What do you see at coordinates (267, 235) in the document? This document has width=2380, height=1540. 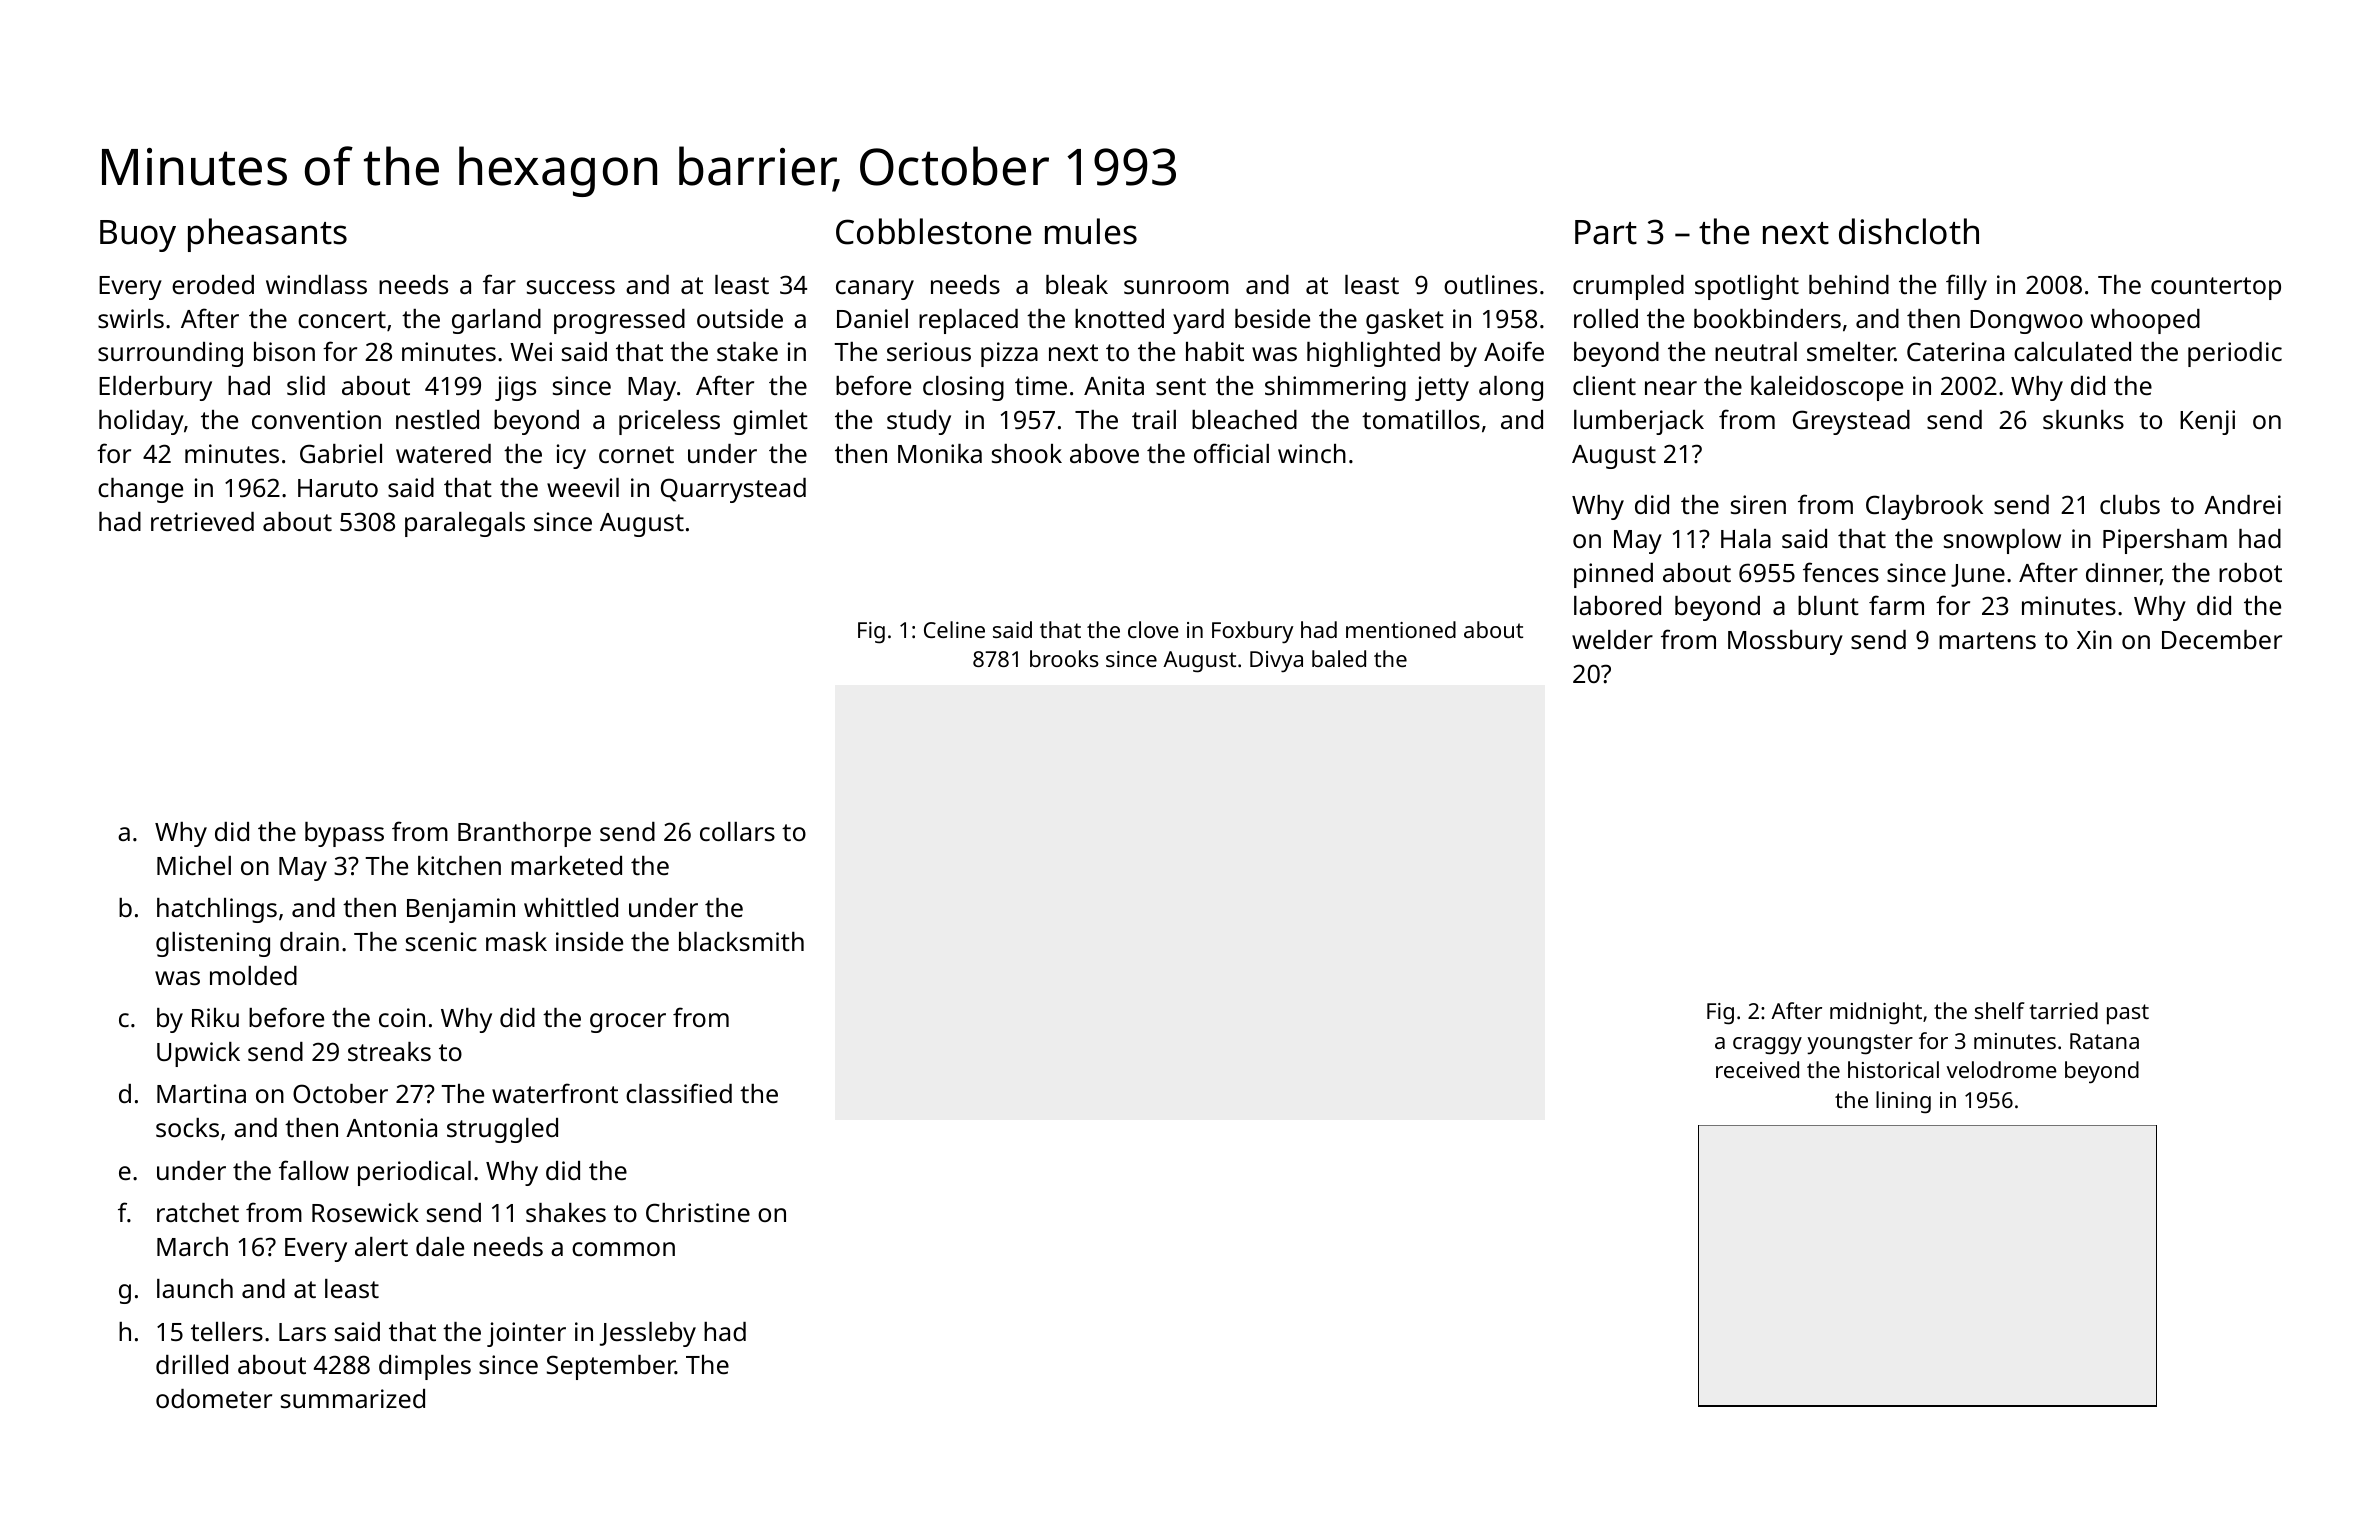 I see `pheasants` at bounding box center [267, 235].
